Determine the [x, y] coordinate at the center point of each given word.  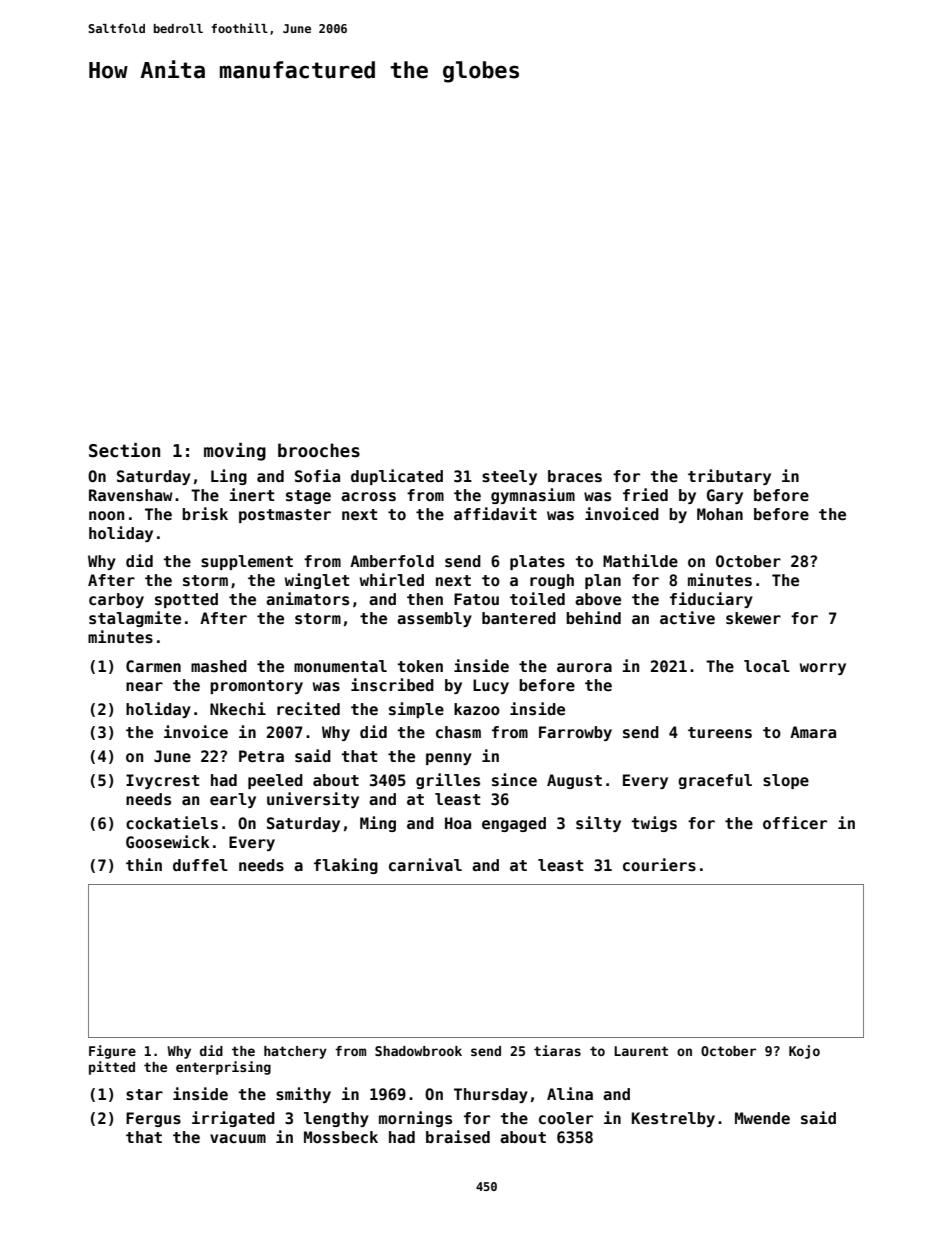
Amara [813, 732]
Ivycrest [162, 781]
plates [537, 562]
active [687, 618]
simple [416, 710]
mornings [415, 1119]
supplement [247, 562]
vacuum [238, 1138]
